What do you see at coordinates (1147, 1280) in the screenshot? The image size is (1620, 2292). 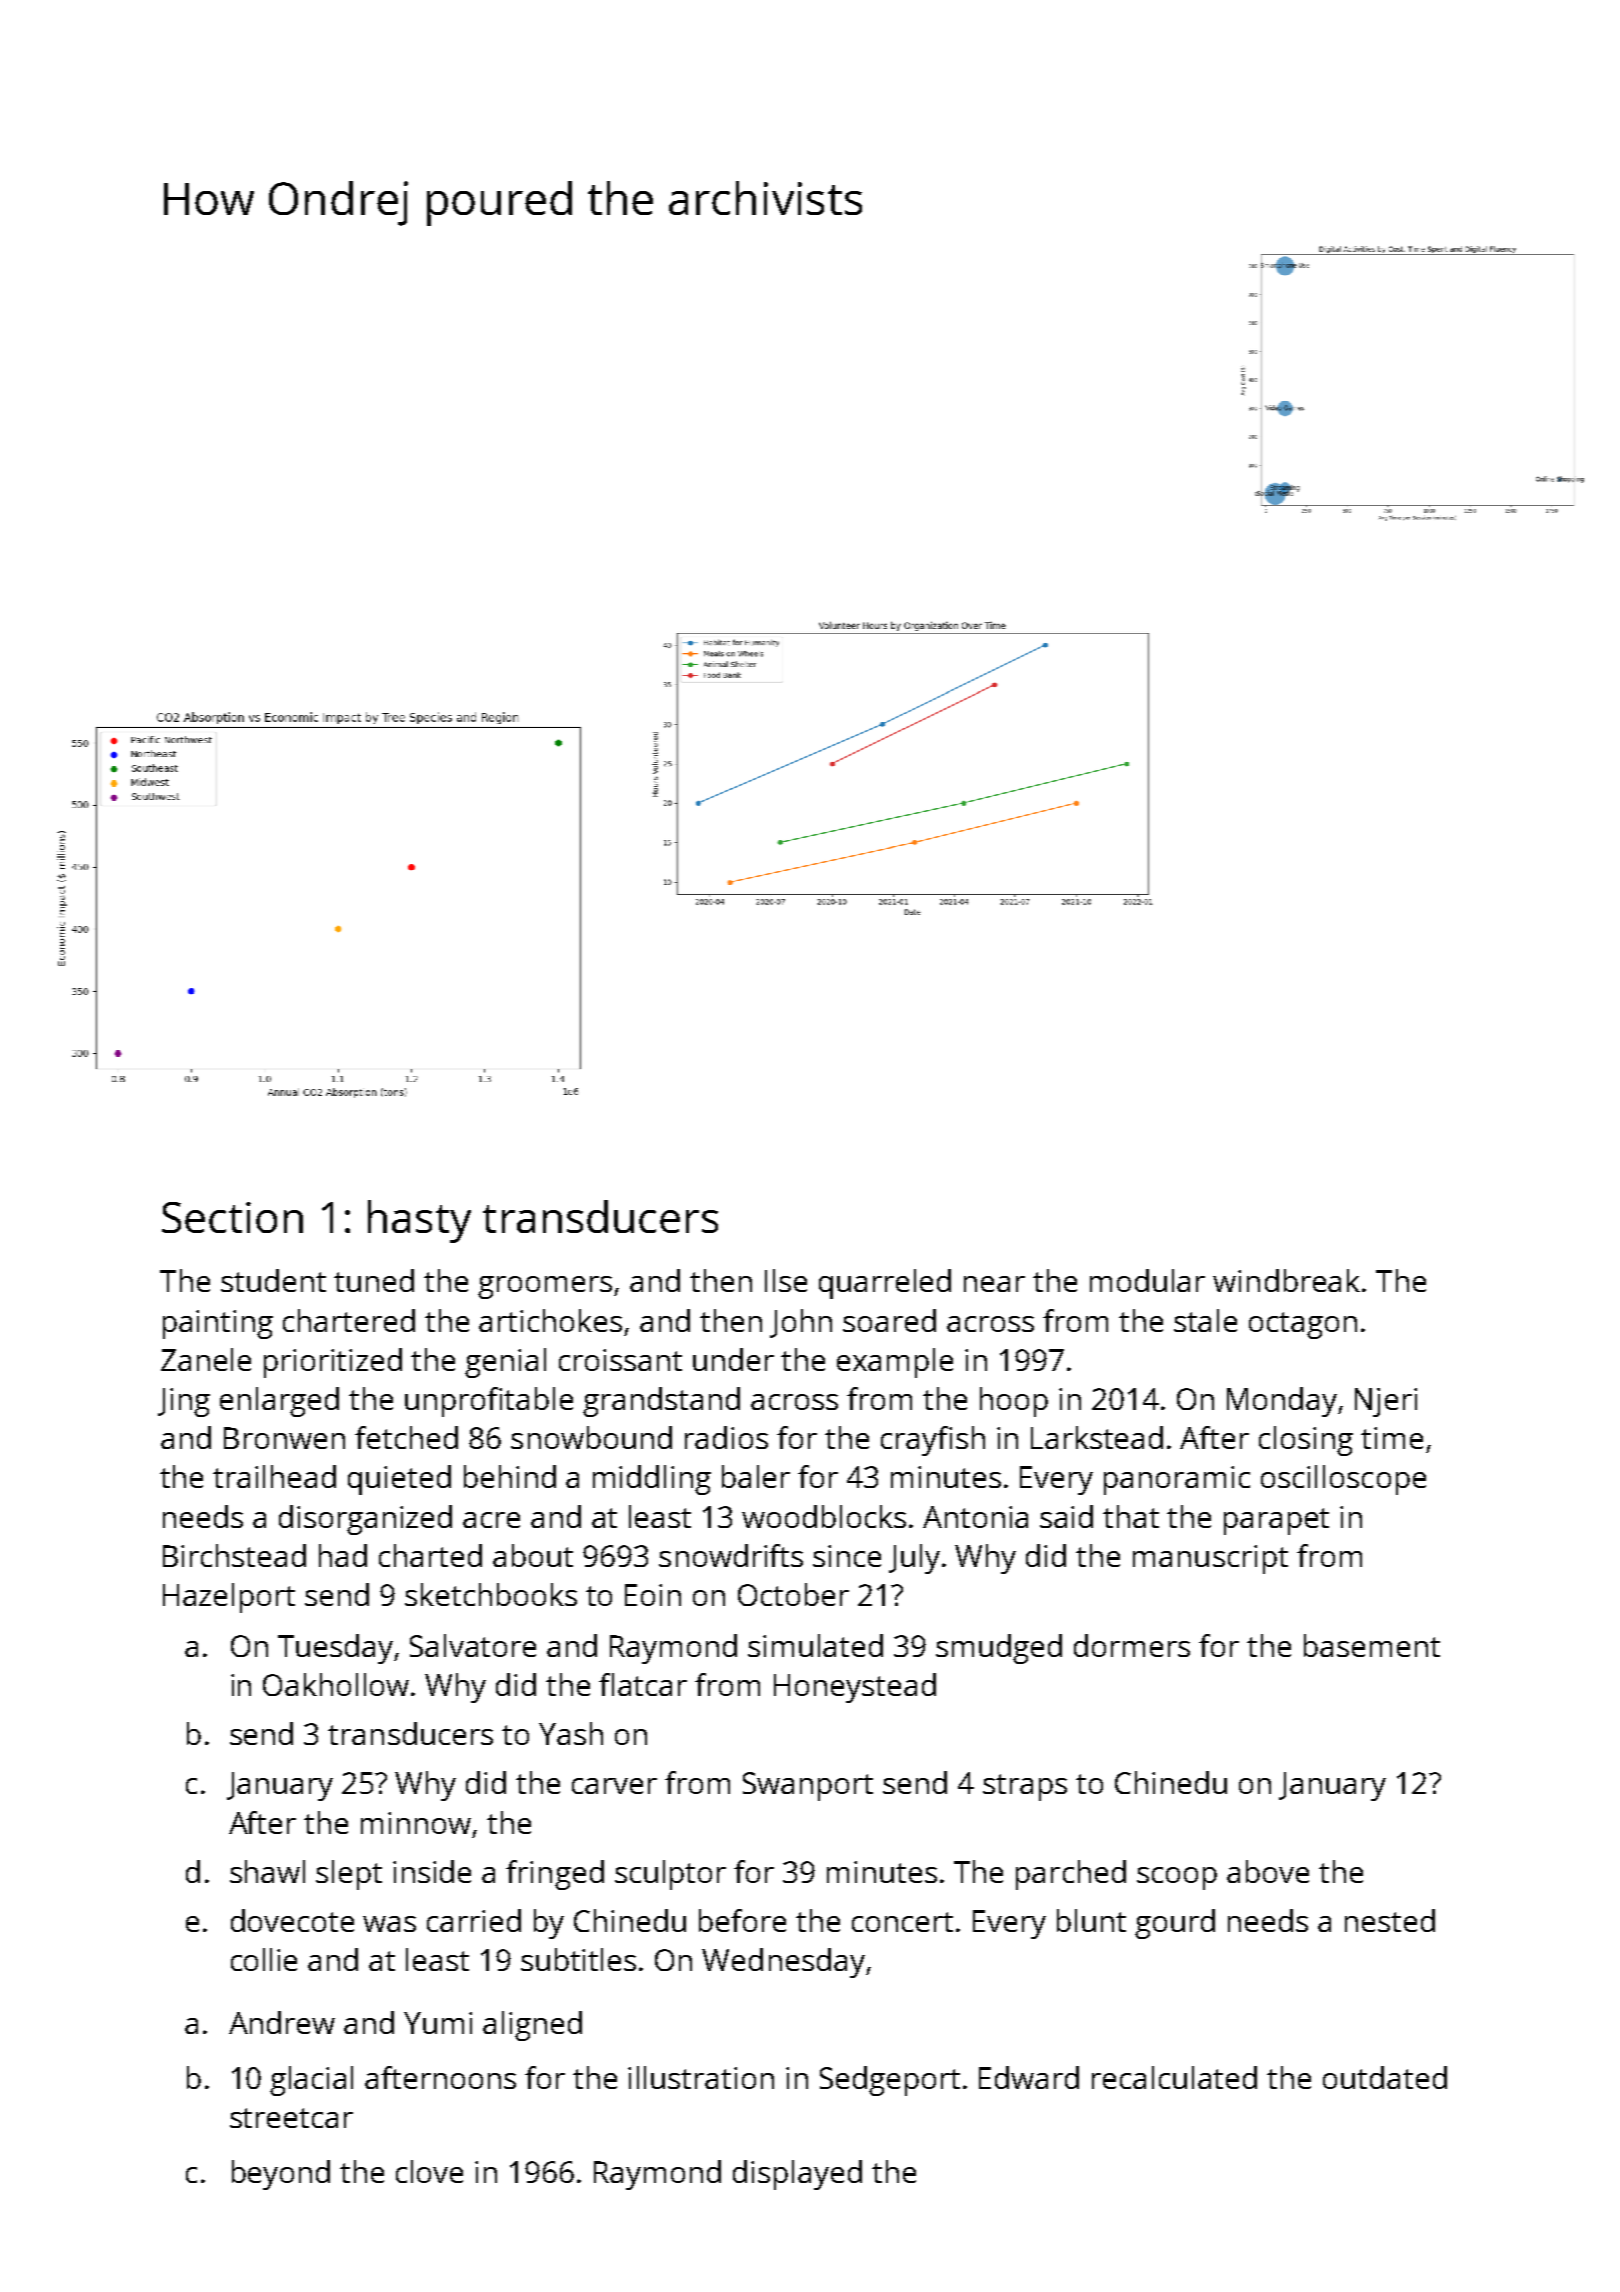 I see `modular` at bounding box center [1147, 1280].
